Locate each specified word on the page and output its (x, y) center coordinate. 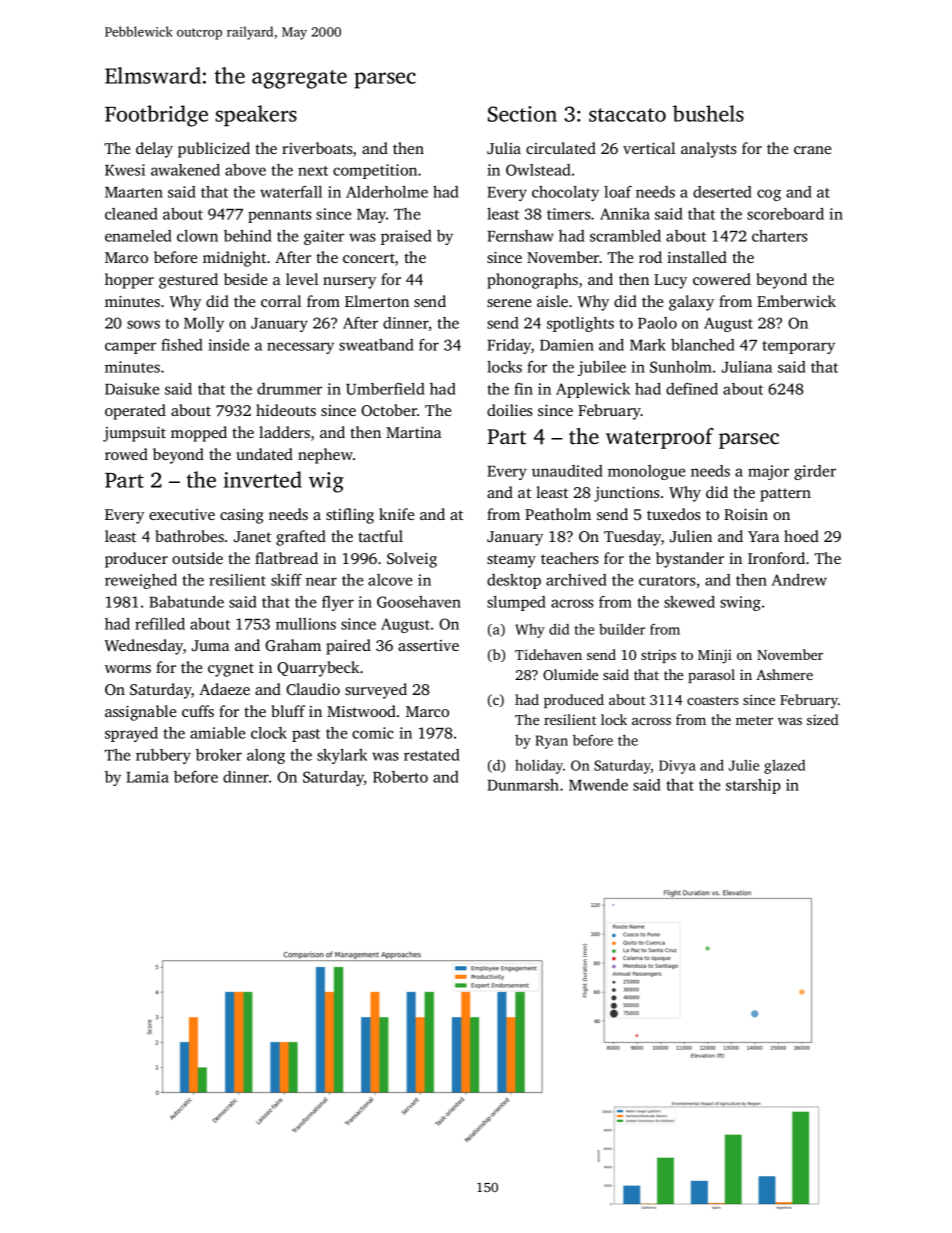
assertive (428, 645)
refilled (160, 624)
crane (812, 150)
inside (228, 345)
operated (135, 412)
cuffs (198, 711)
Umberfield (385, 389)
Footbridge (156, 116)
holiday (539, 767)
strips (658, 656)
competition (375, 171)
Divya (677, 767)
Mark (648, 345)
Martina (413, 432)
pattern (785, 495)
